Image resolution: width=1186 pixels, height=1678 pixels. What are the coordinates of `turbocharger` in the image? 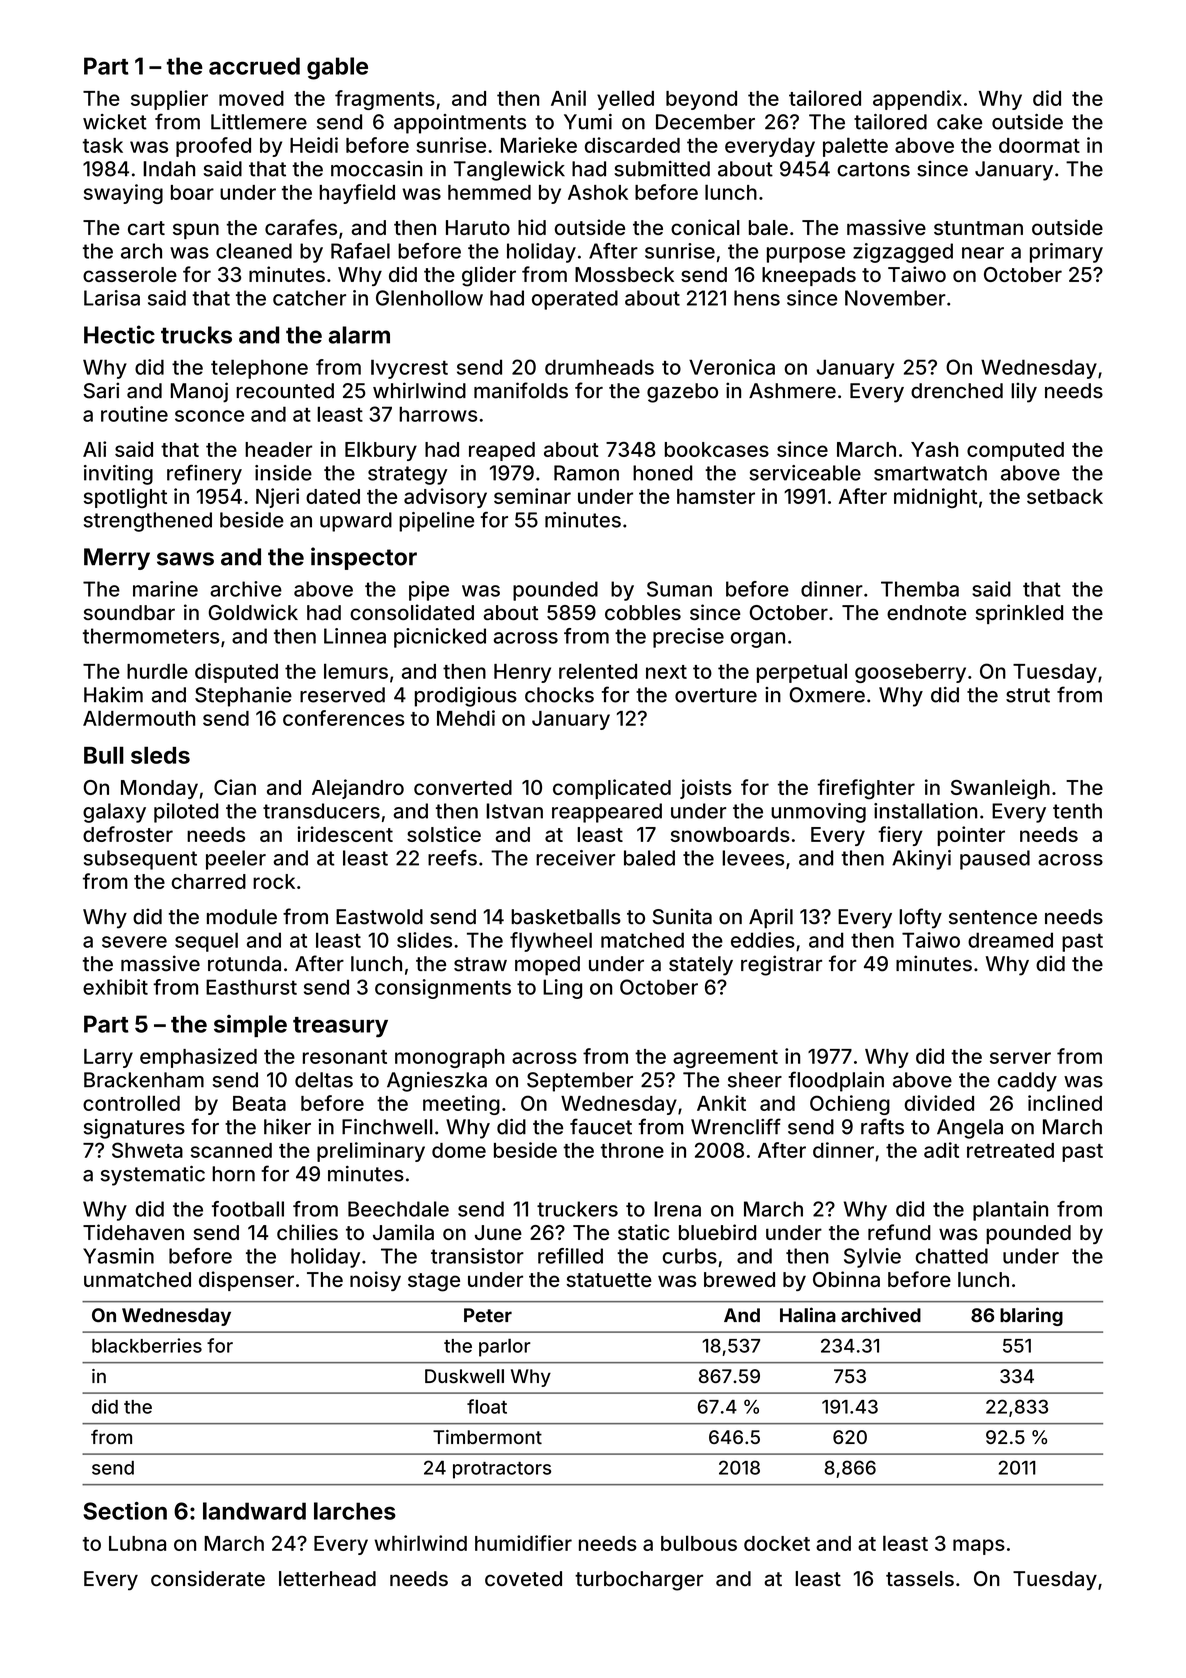 It's located at (639, 1581).
